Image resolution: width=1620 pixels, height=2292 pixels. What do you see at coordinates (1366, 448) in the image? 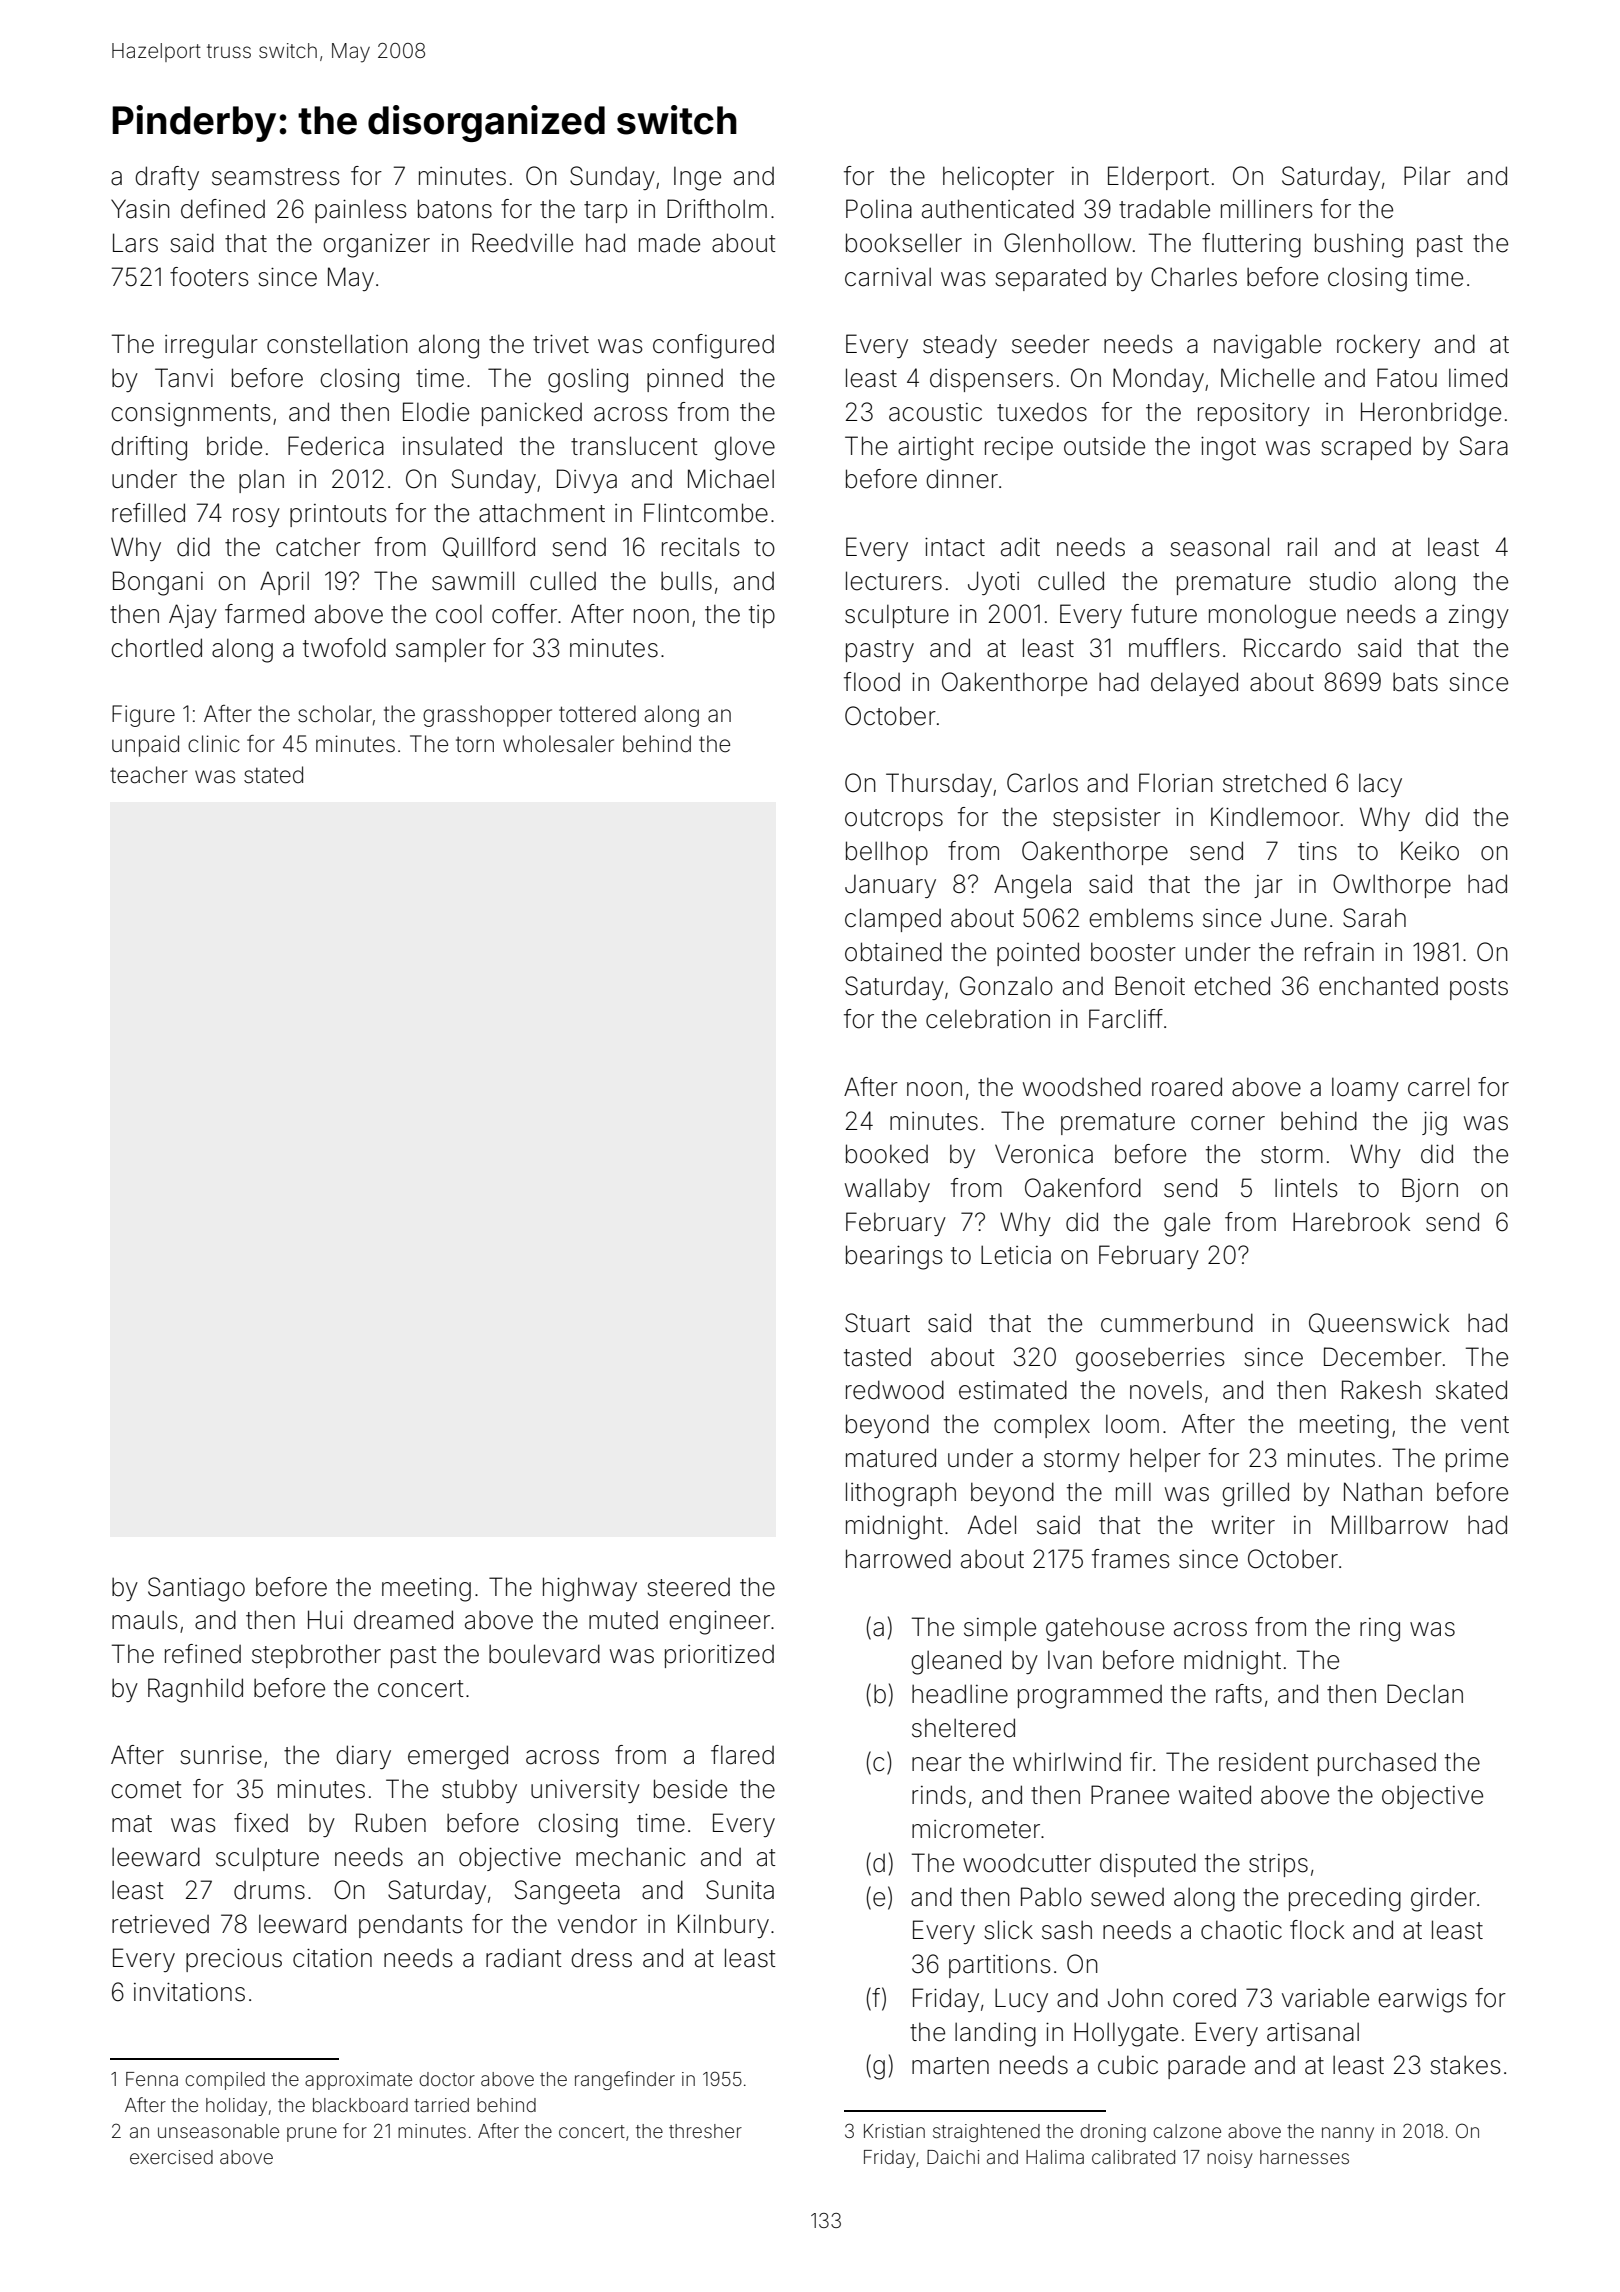
I see `scraped` at bounding box center [1366, 448].
